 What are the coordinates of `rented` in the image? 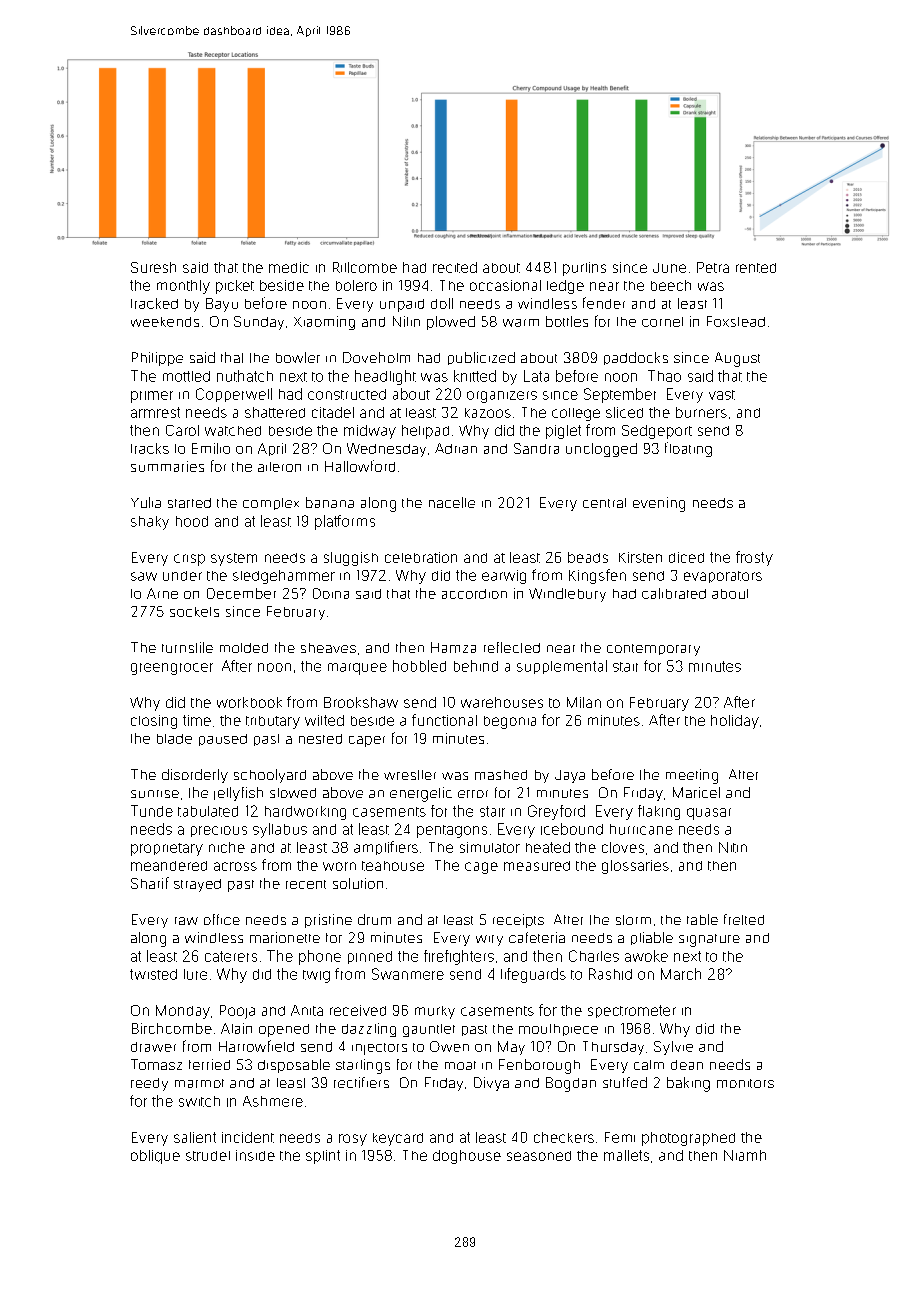 It's located at (756, 268).
